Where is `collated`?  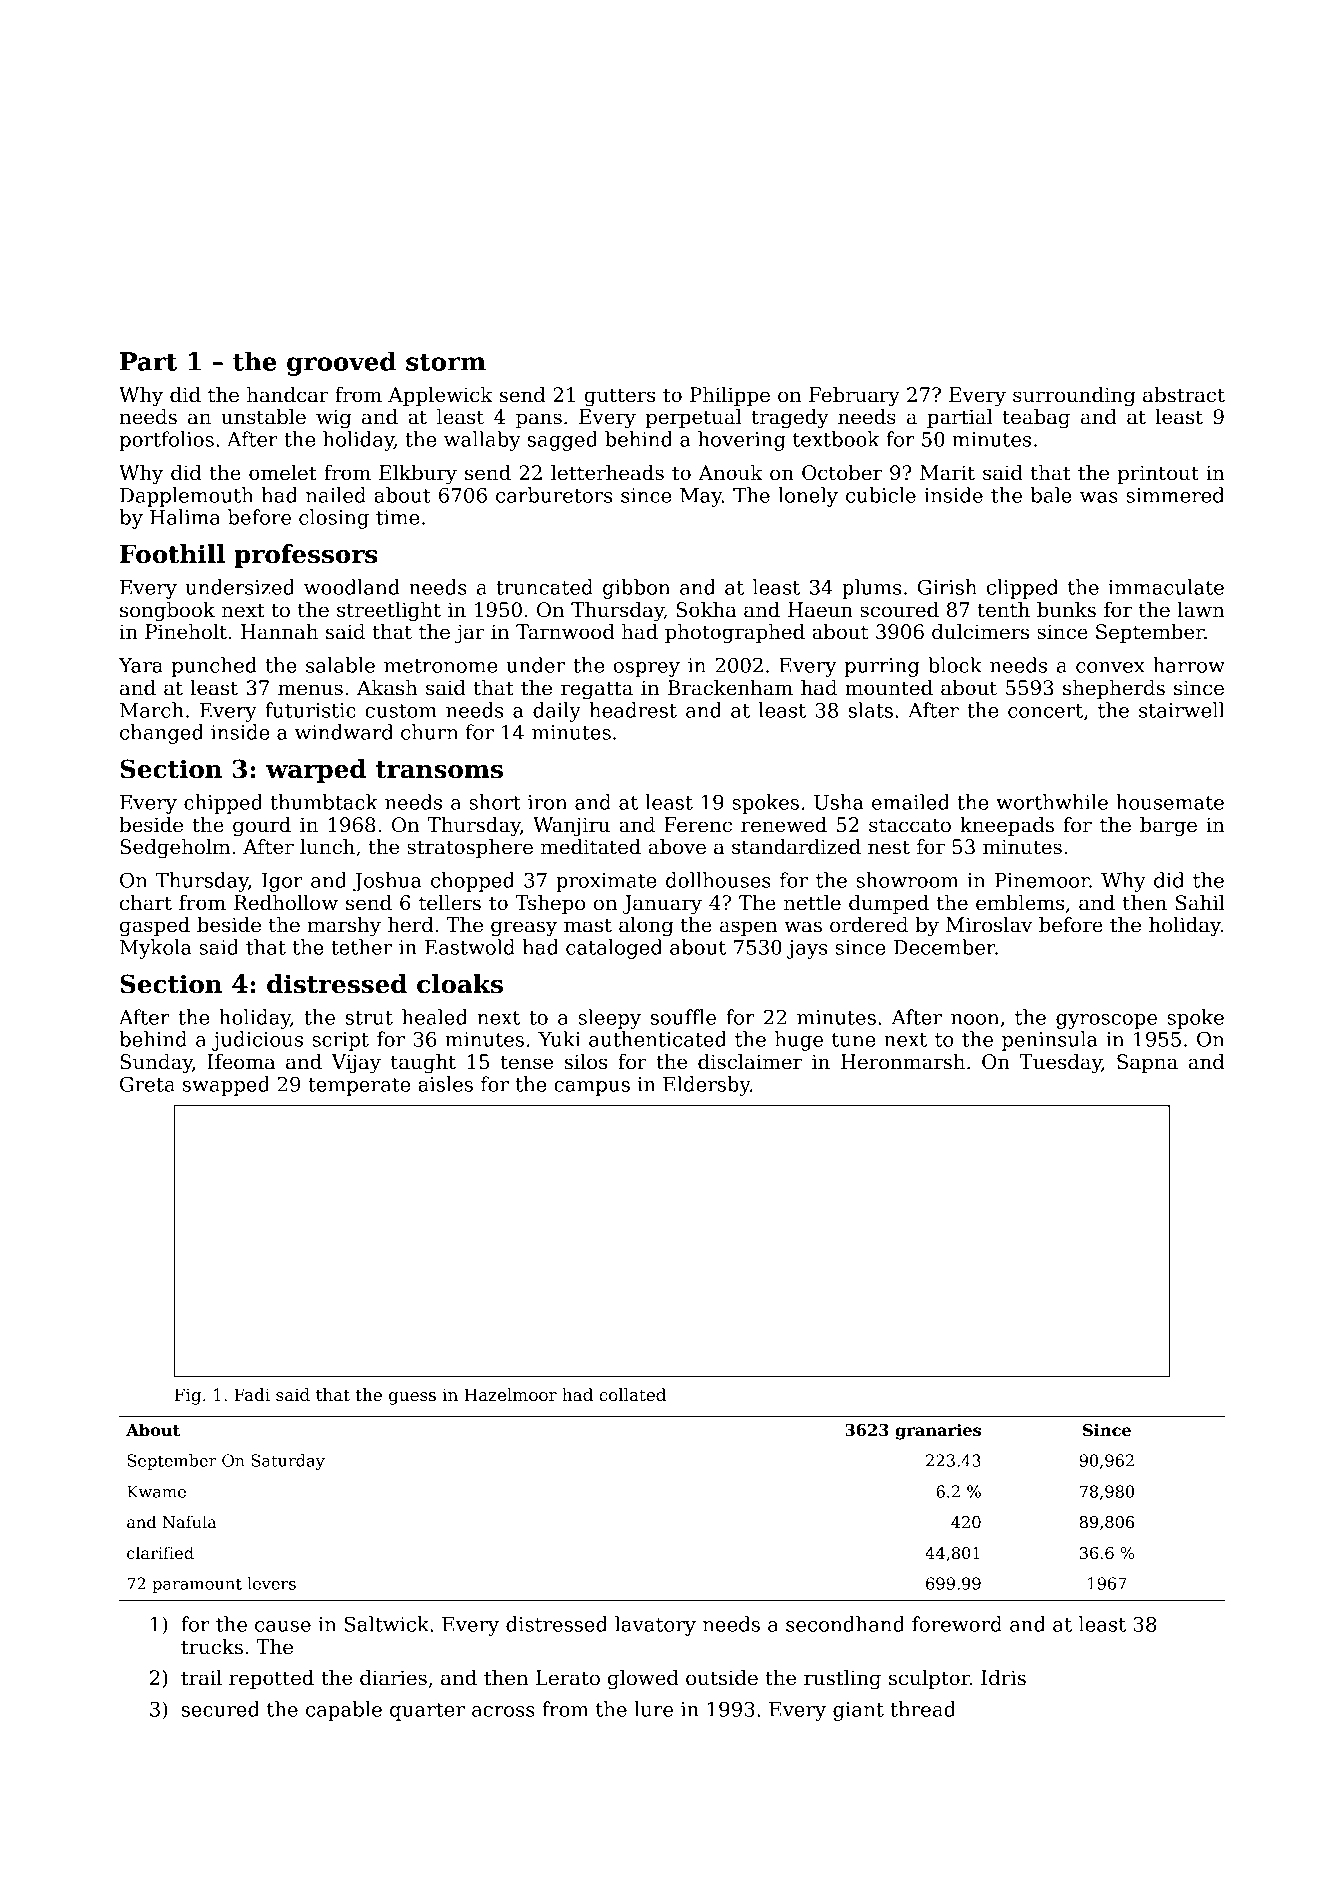
collated is located at coordinates (632, 1395).
